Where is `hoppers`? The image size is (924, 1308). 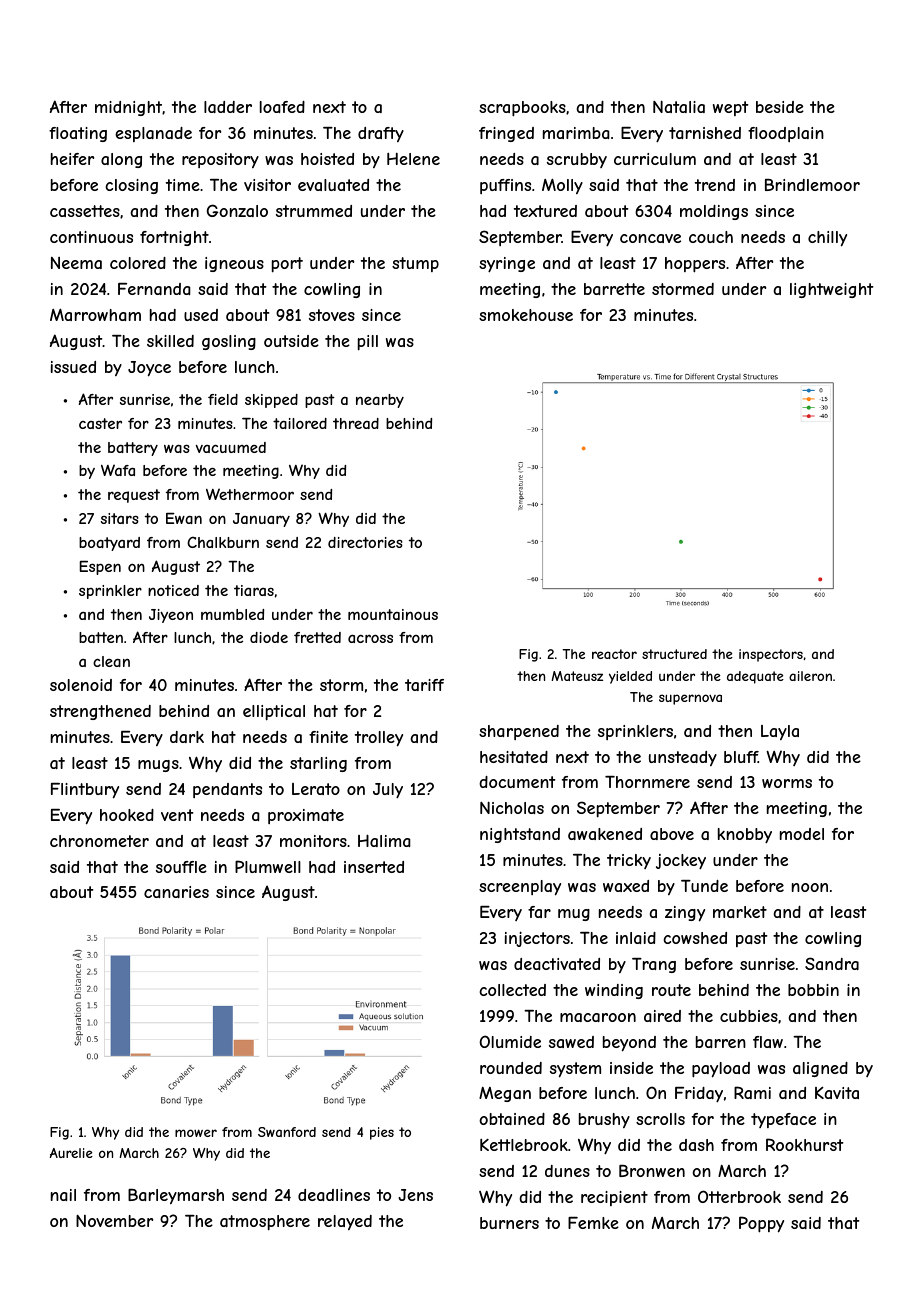 hoppers is located at coordinates (695, 265).
